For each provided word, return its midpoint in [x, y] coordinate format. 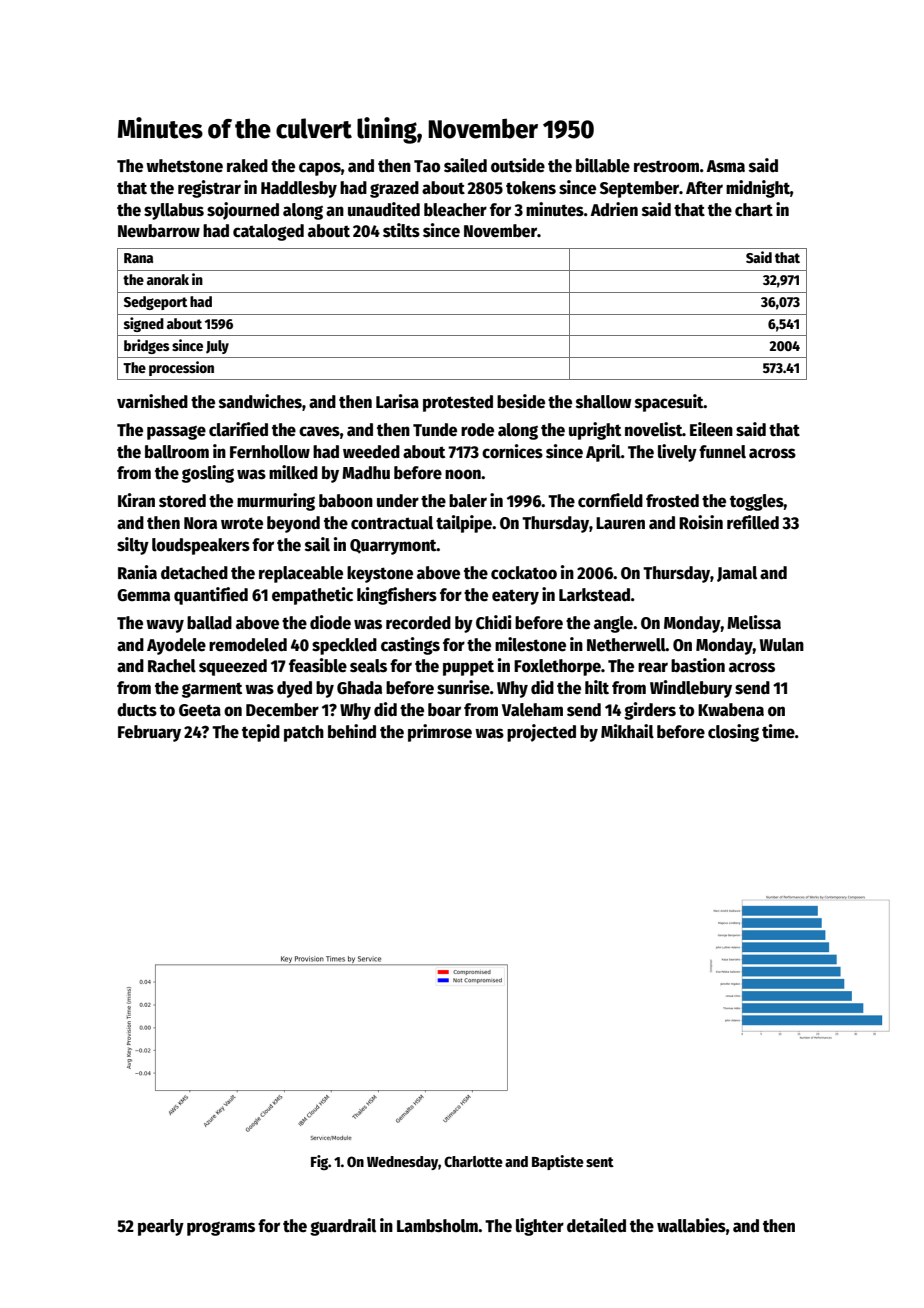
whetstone [184, 166]
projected [541, 733]
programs [221, 1229]
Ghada [359, 688]
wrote [242, 523]
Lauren [620, 523]
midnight [758, 189]
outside [518, 165]
